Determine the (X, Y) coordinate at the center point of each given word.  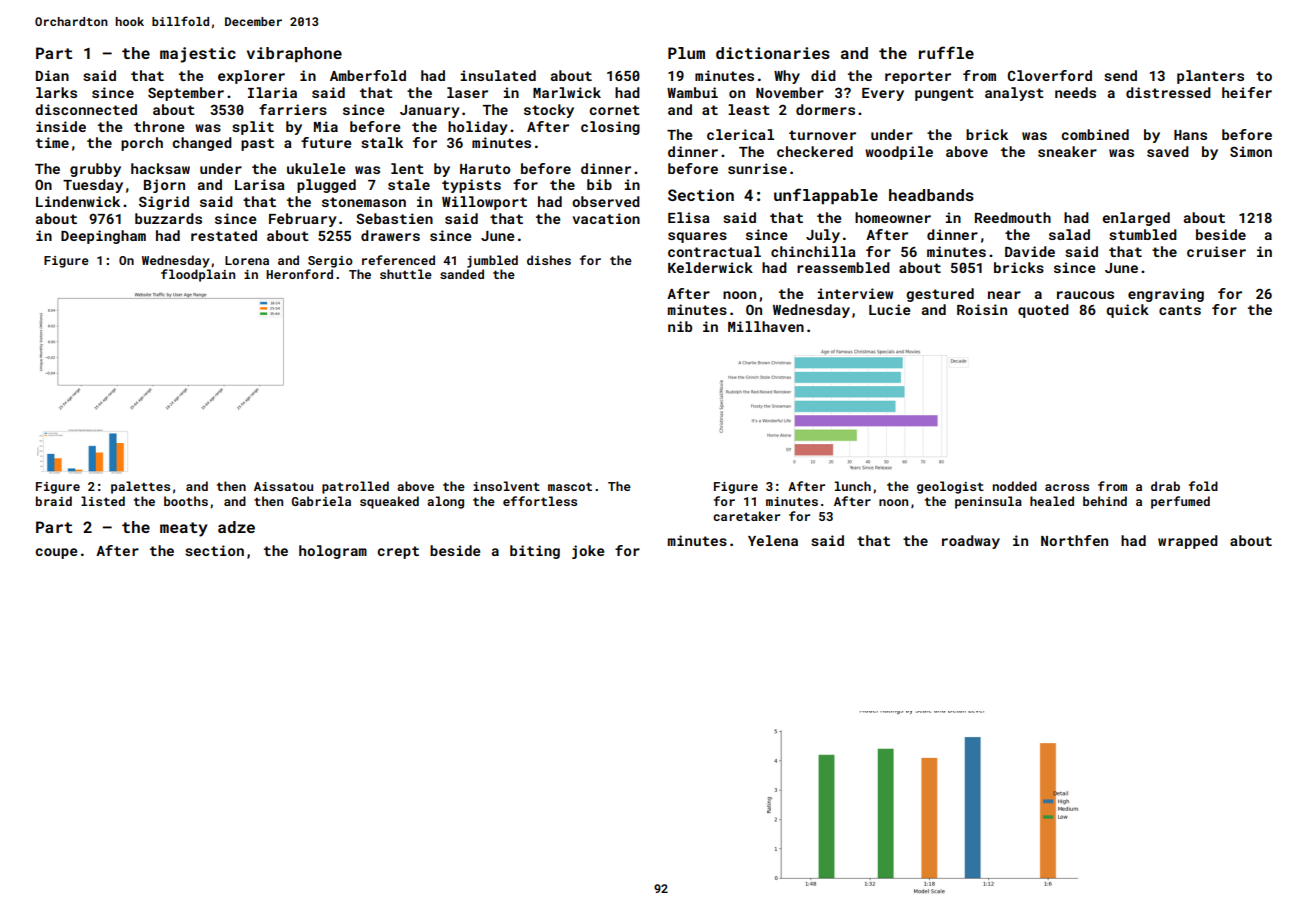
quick (1127, 311)
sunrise (757, 168)
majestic (198, 55)
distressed (1168, 92)
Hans (1190, 135)
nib (680, 326)
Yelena (773, 540)
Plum (686, 53)
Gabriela (321, 501)
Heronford (299, 274)
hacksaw (160, 168)
